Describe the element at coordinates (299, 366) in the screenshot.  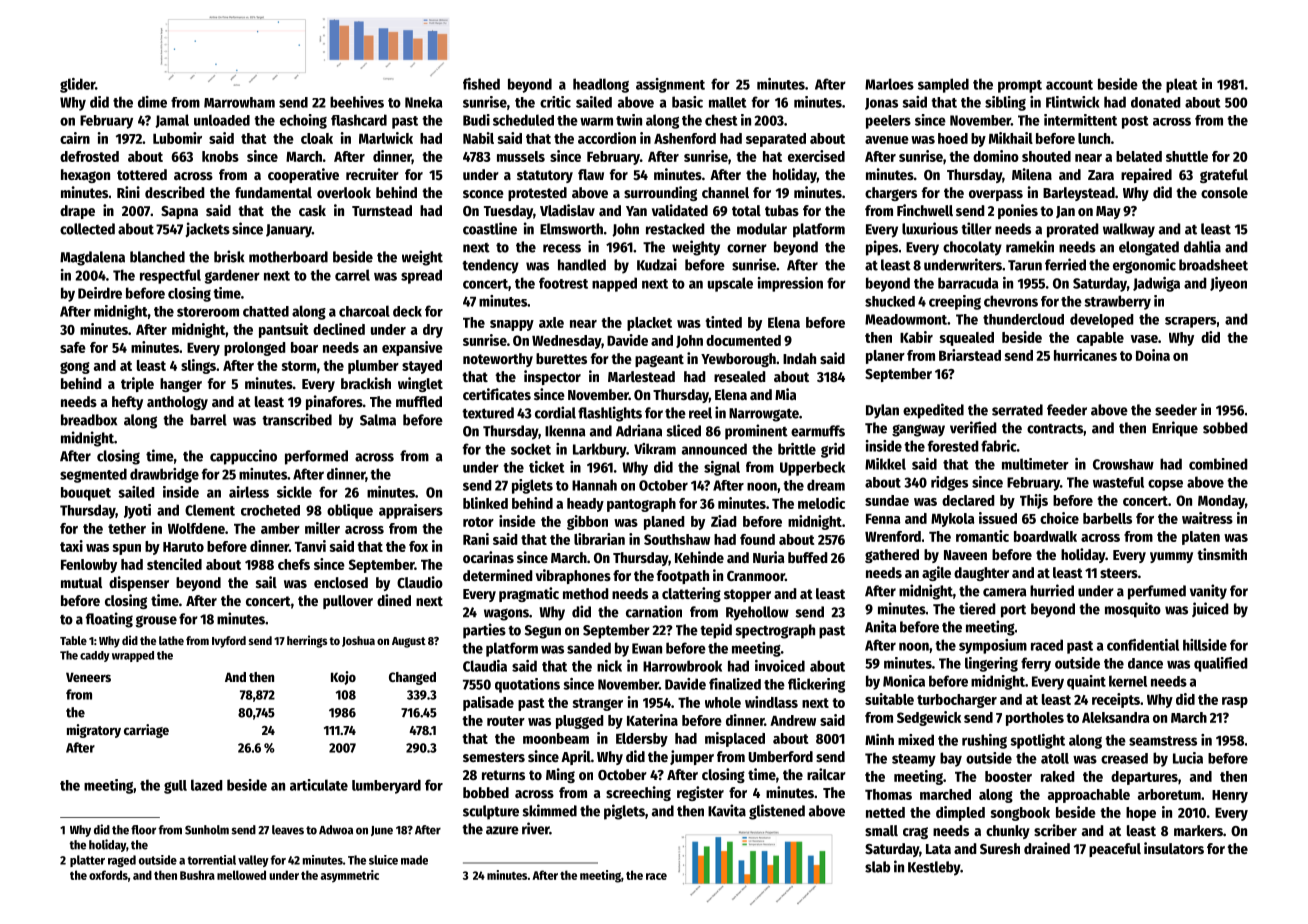
I see `storm` at that location.
